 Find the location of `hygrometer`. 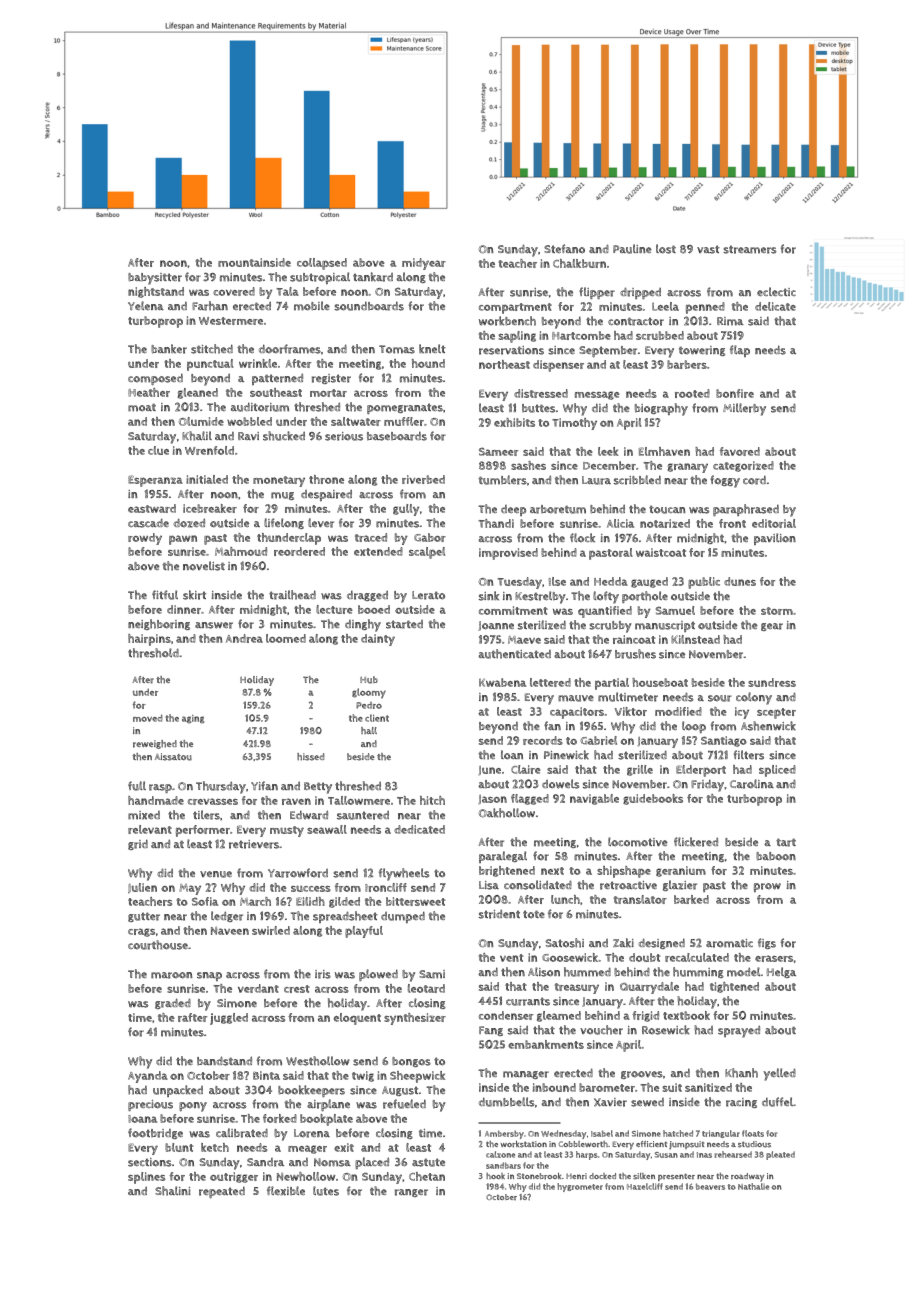

hygrometer is located at coordinates (580, 1187).
